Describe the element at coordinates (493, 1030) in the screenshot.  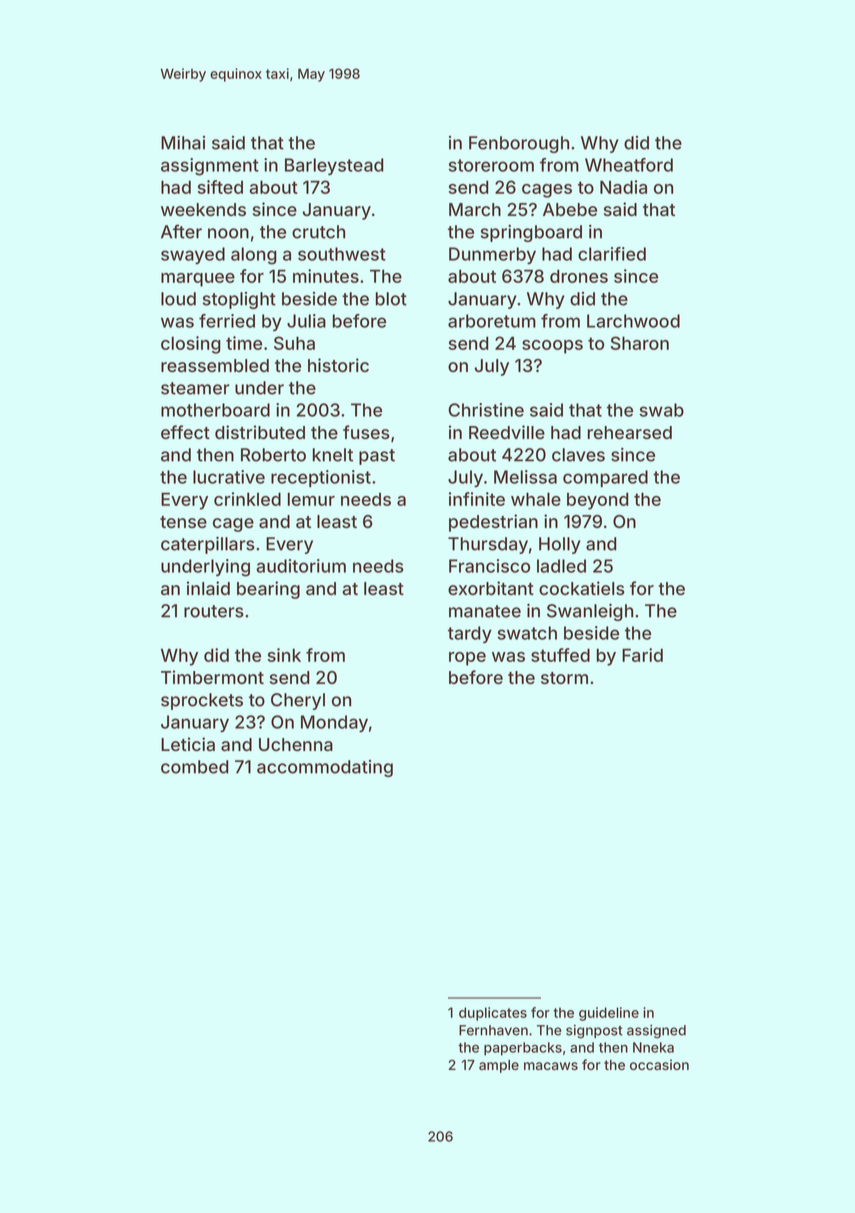
I see `Fernhaven` at that location.
